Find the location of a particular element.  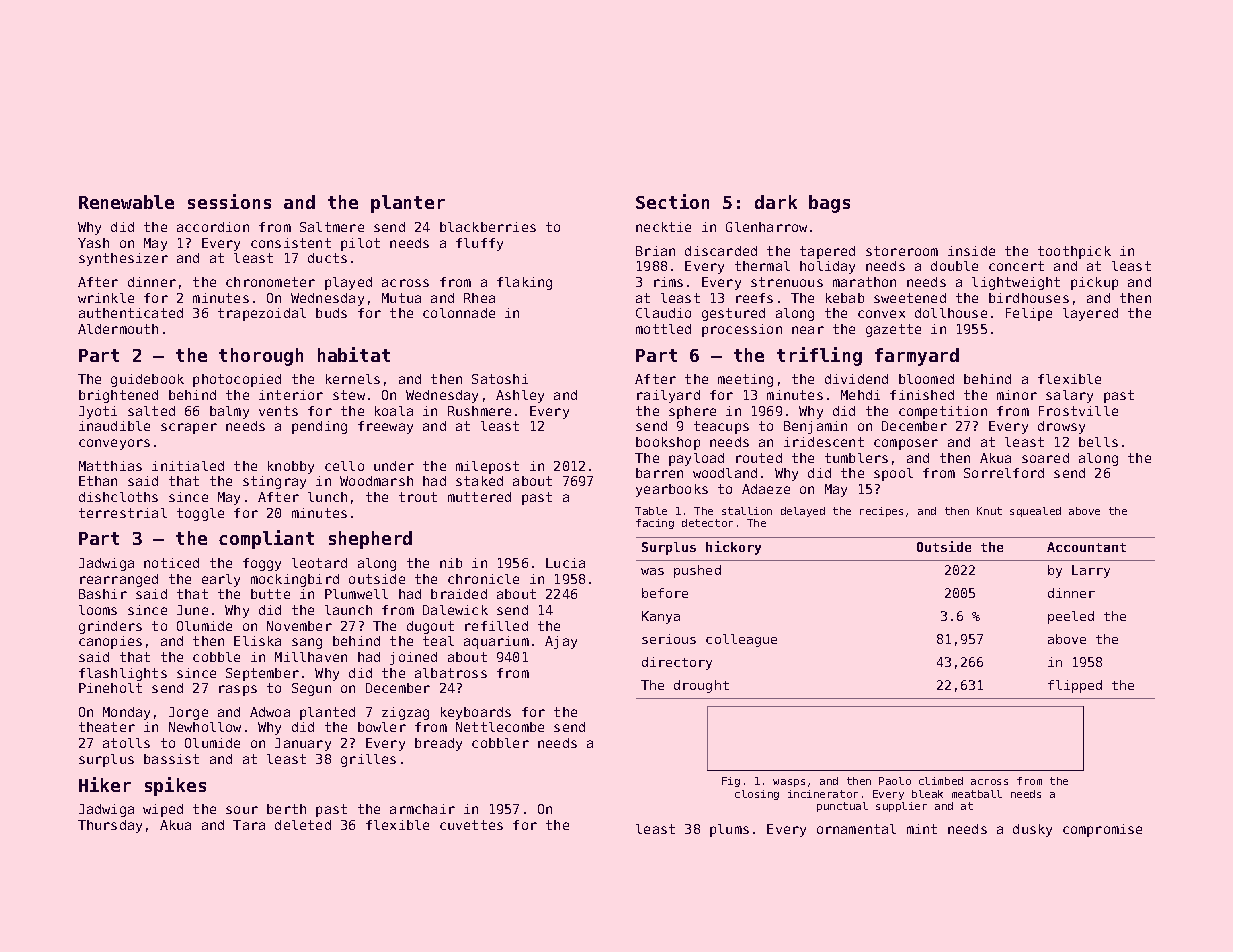

delayed is located at coordinates (803, 512).
